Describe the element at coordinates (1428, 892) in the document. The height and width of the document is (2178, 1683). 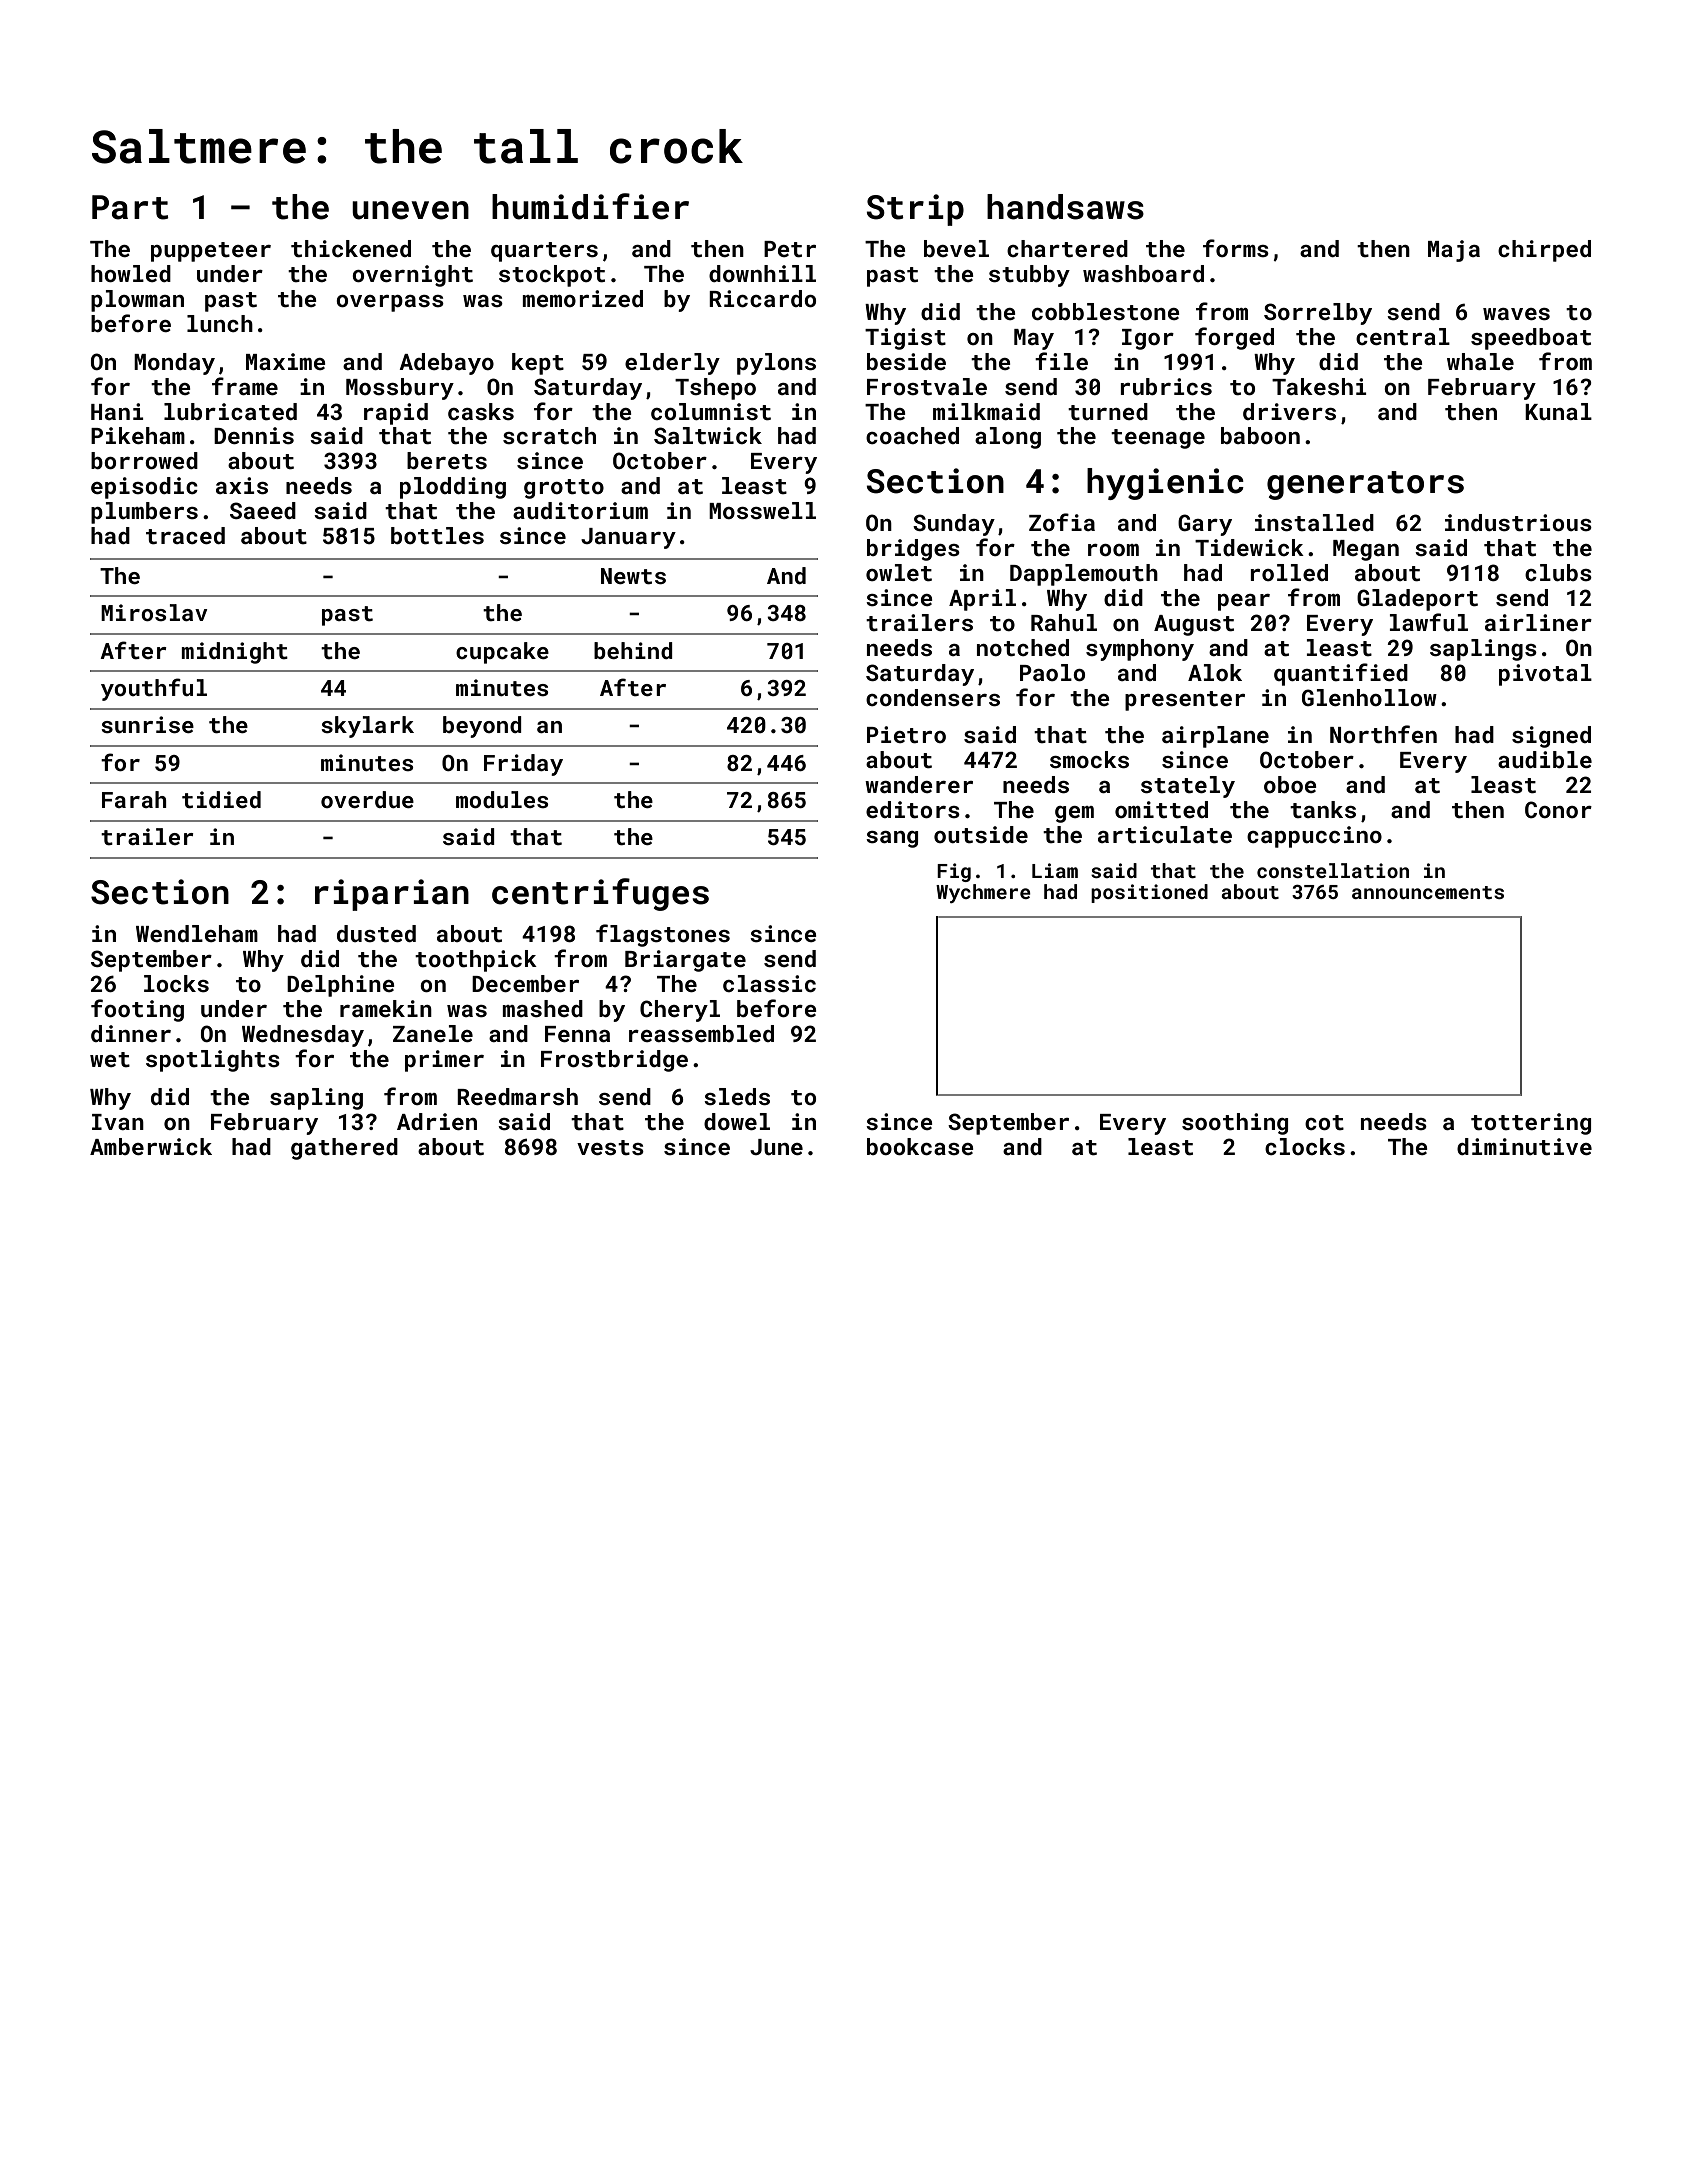
I see `announcements` at that location.
